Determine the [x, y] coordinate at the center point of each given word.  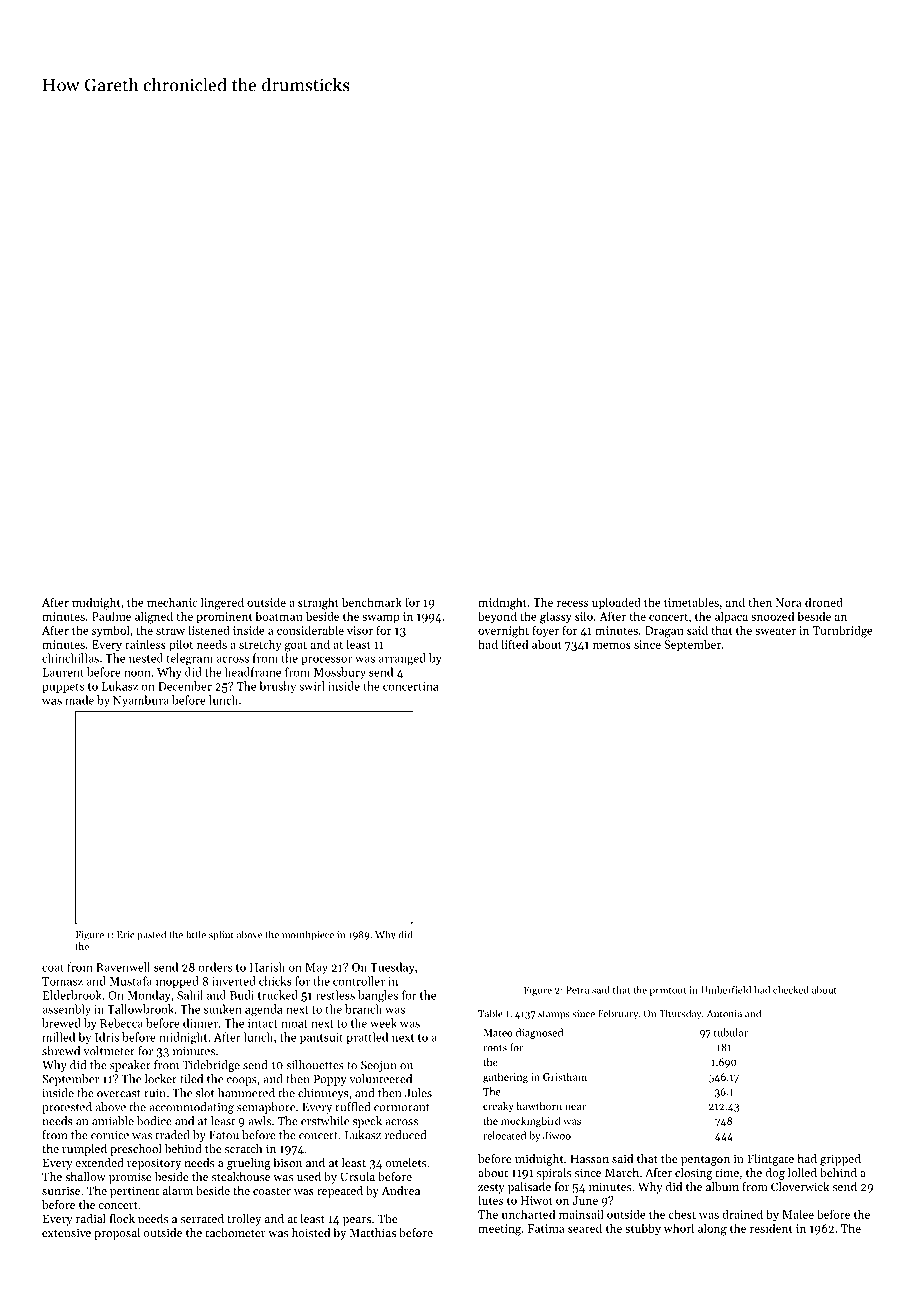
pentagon [705, 1160]
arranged [402, 659]
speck [367, 1122]
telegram [190, 659]
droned [824, 602]
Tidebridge [211, 1066]
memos [612, 646]
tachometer [235, 1232]
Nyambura [141, 701]
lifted [514, 644]
